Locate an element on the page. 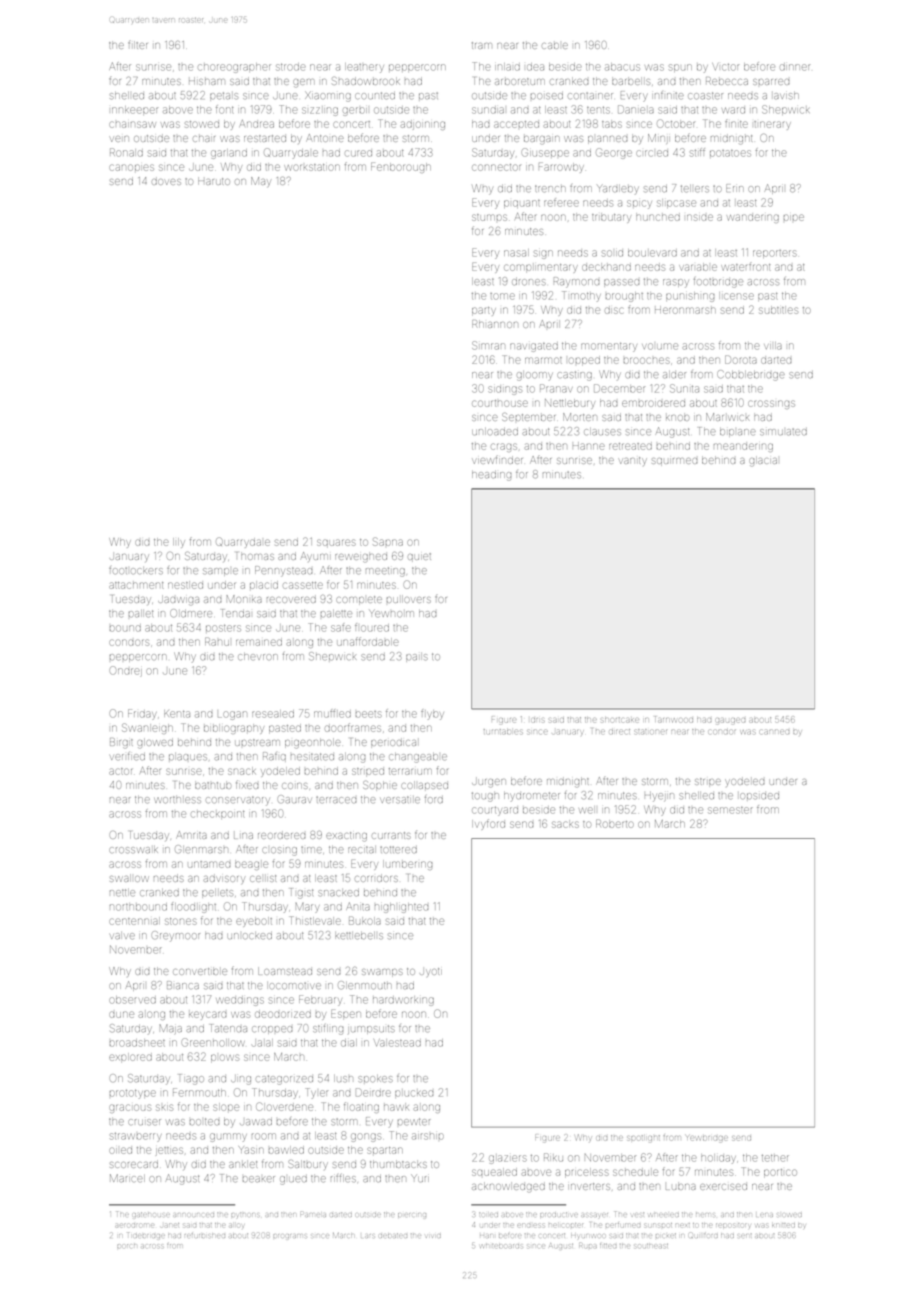 The width and height of the image is (924, 1308). pipe is located at coordinates (794, 217).
